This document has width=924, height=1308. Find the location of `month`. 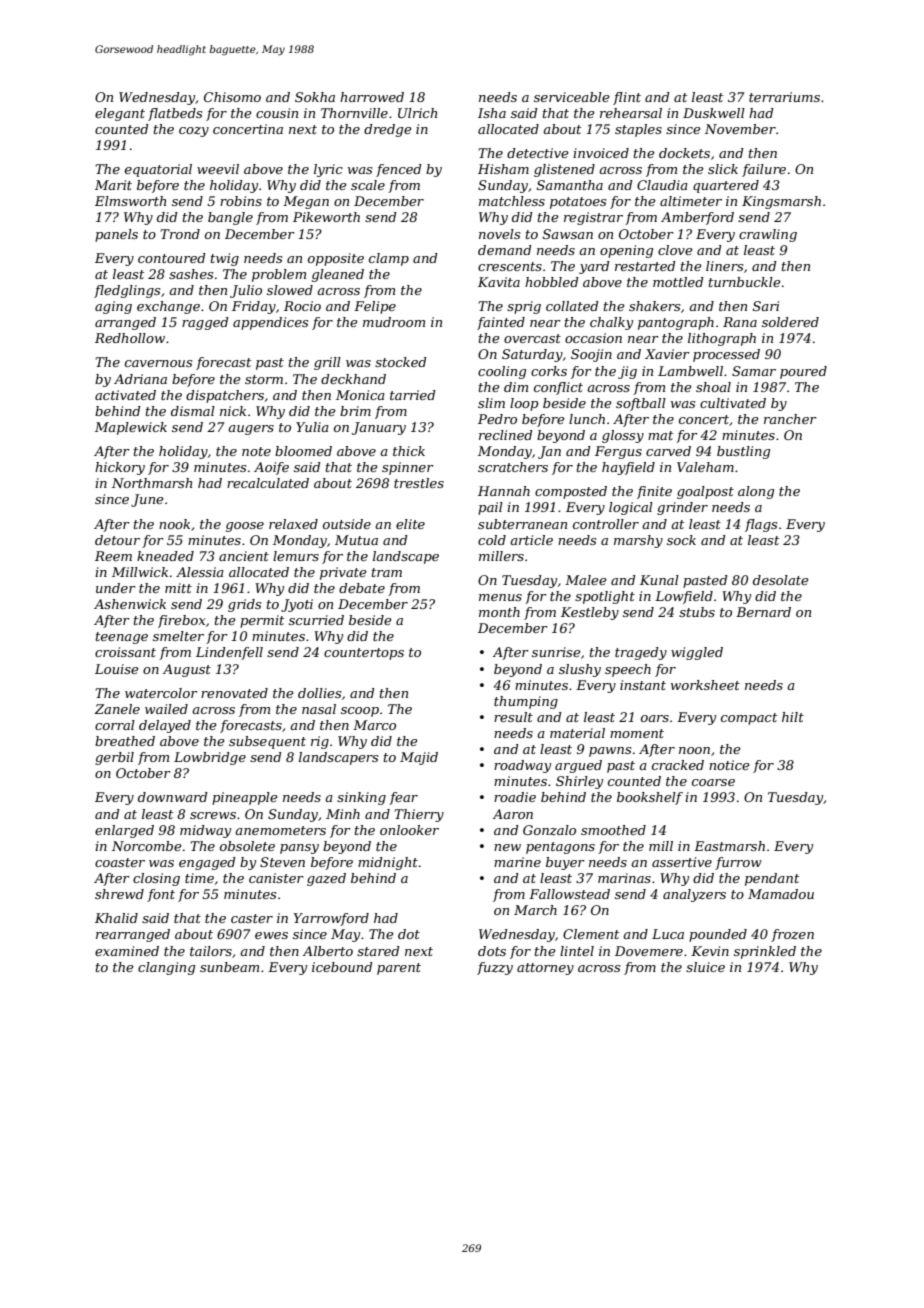

month is located at coordinates (499, 612).
